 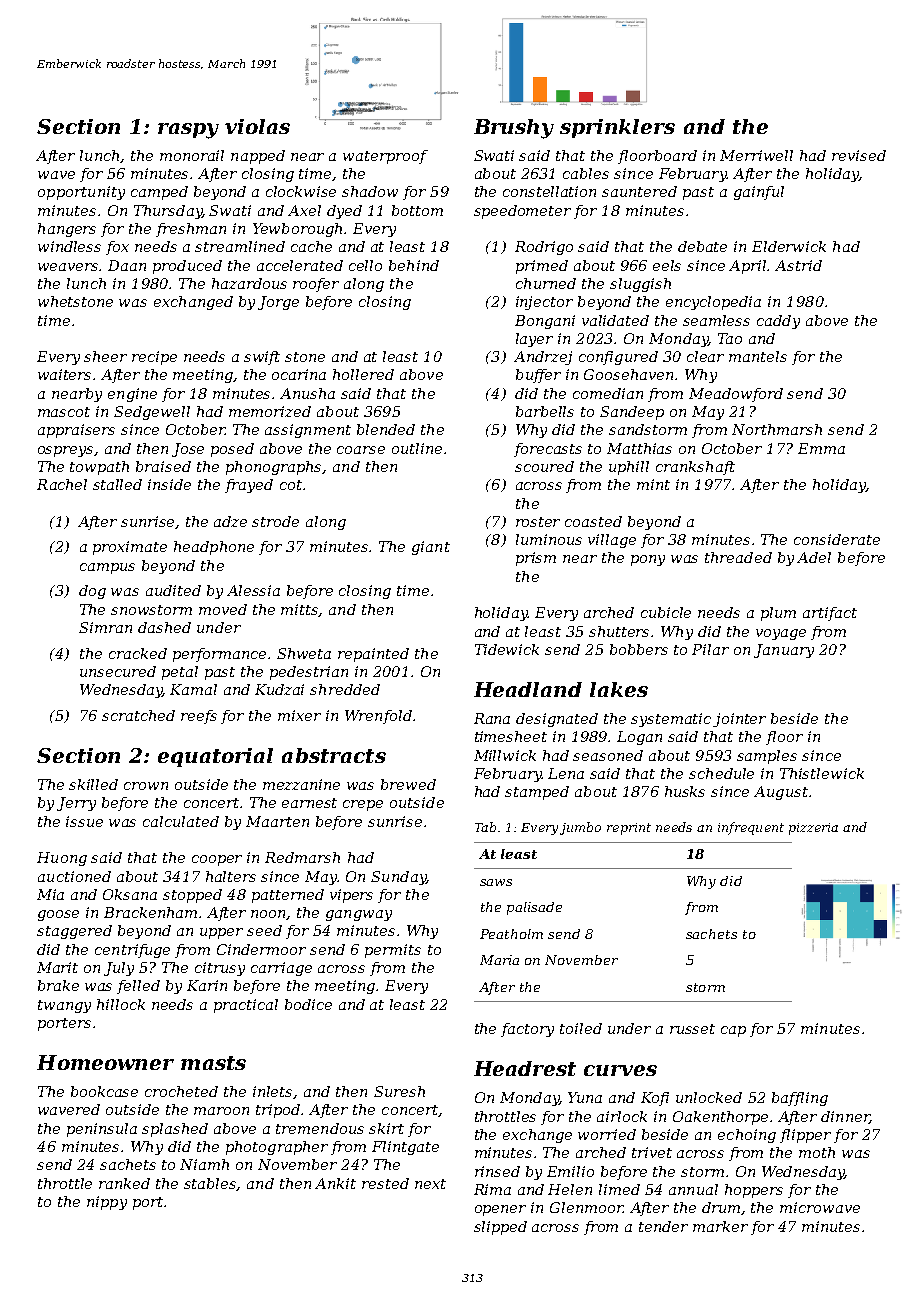 What do you see at coordinates (692, 1029) in the page?
I see `russet` at bounding box center [692, 1029].
